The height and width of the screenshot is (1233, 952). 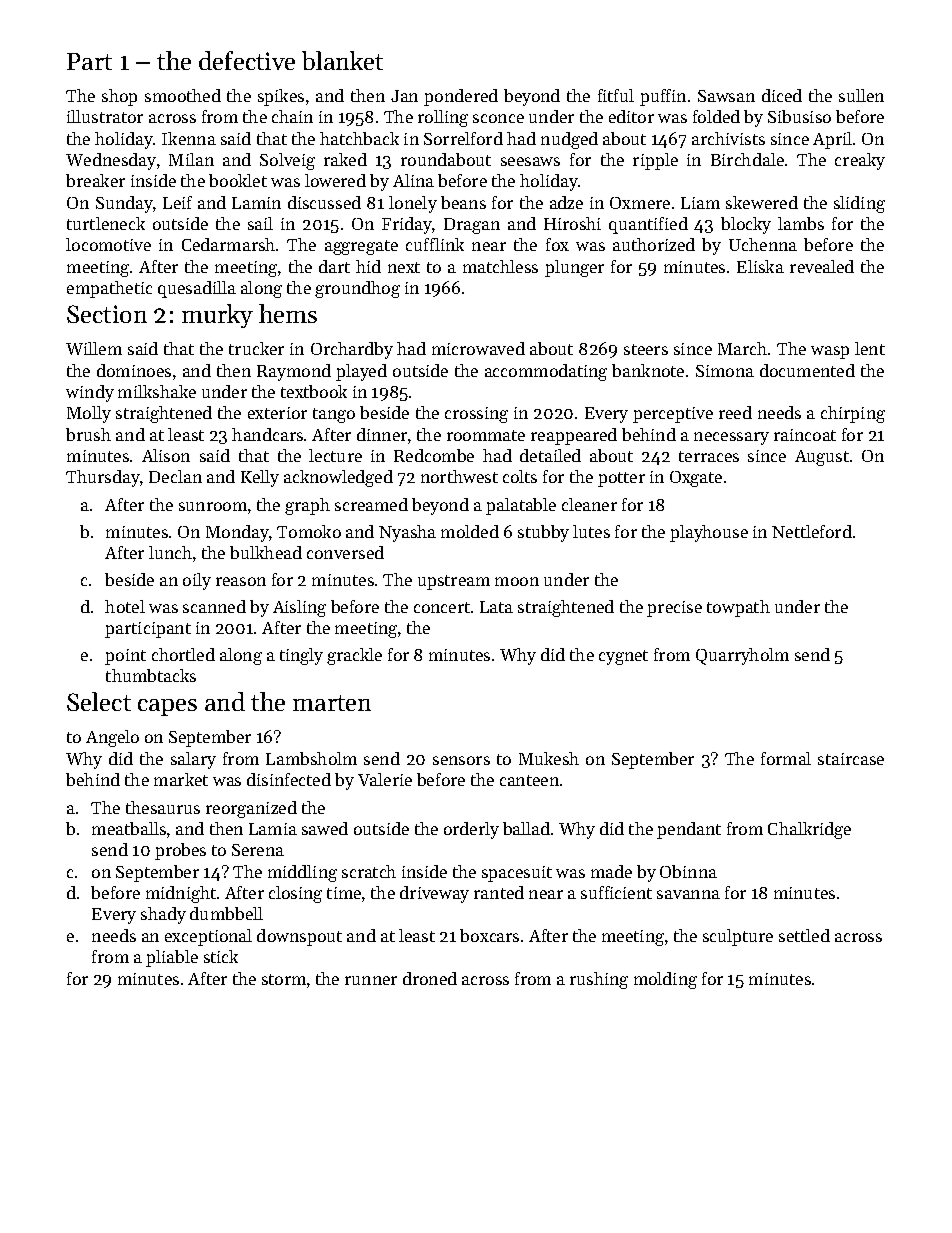 I want to click on rushing, so click(x=599, y=980).
